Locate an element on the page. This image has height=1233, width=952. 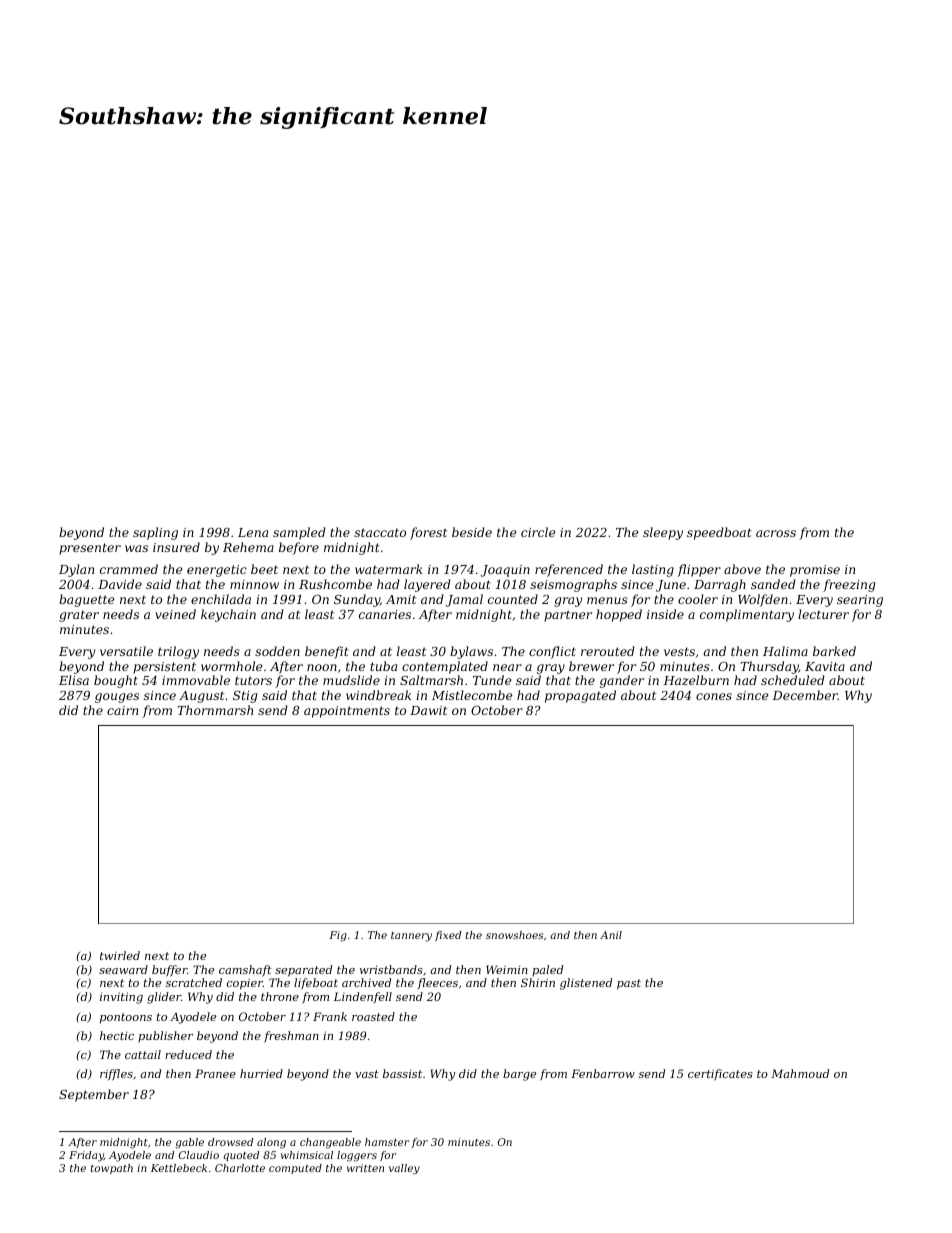
conflict is located at coordinates (552, 652).
